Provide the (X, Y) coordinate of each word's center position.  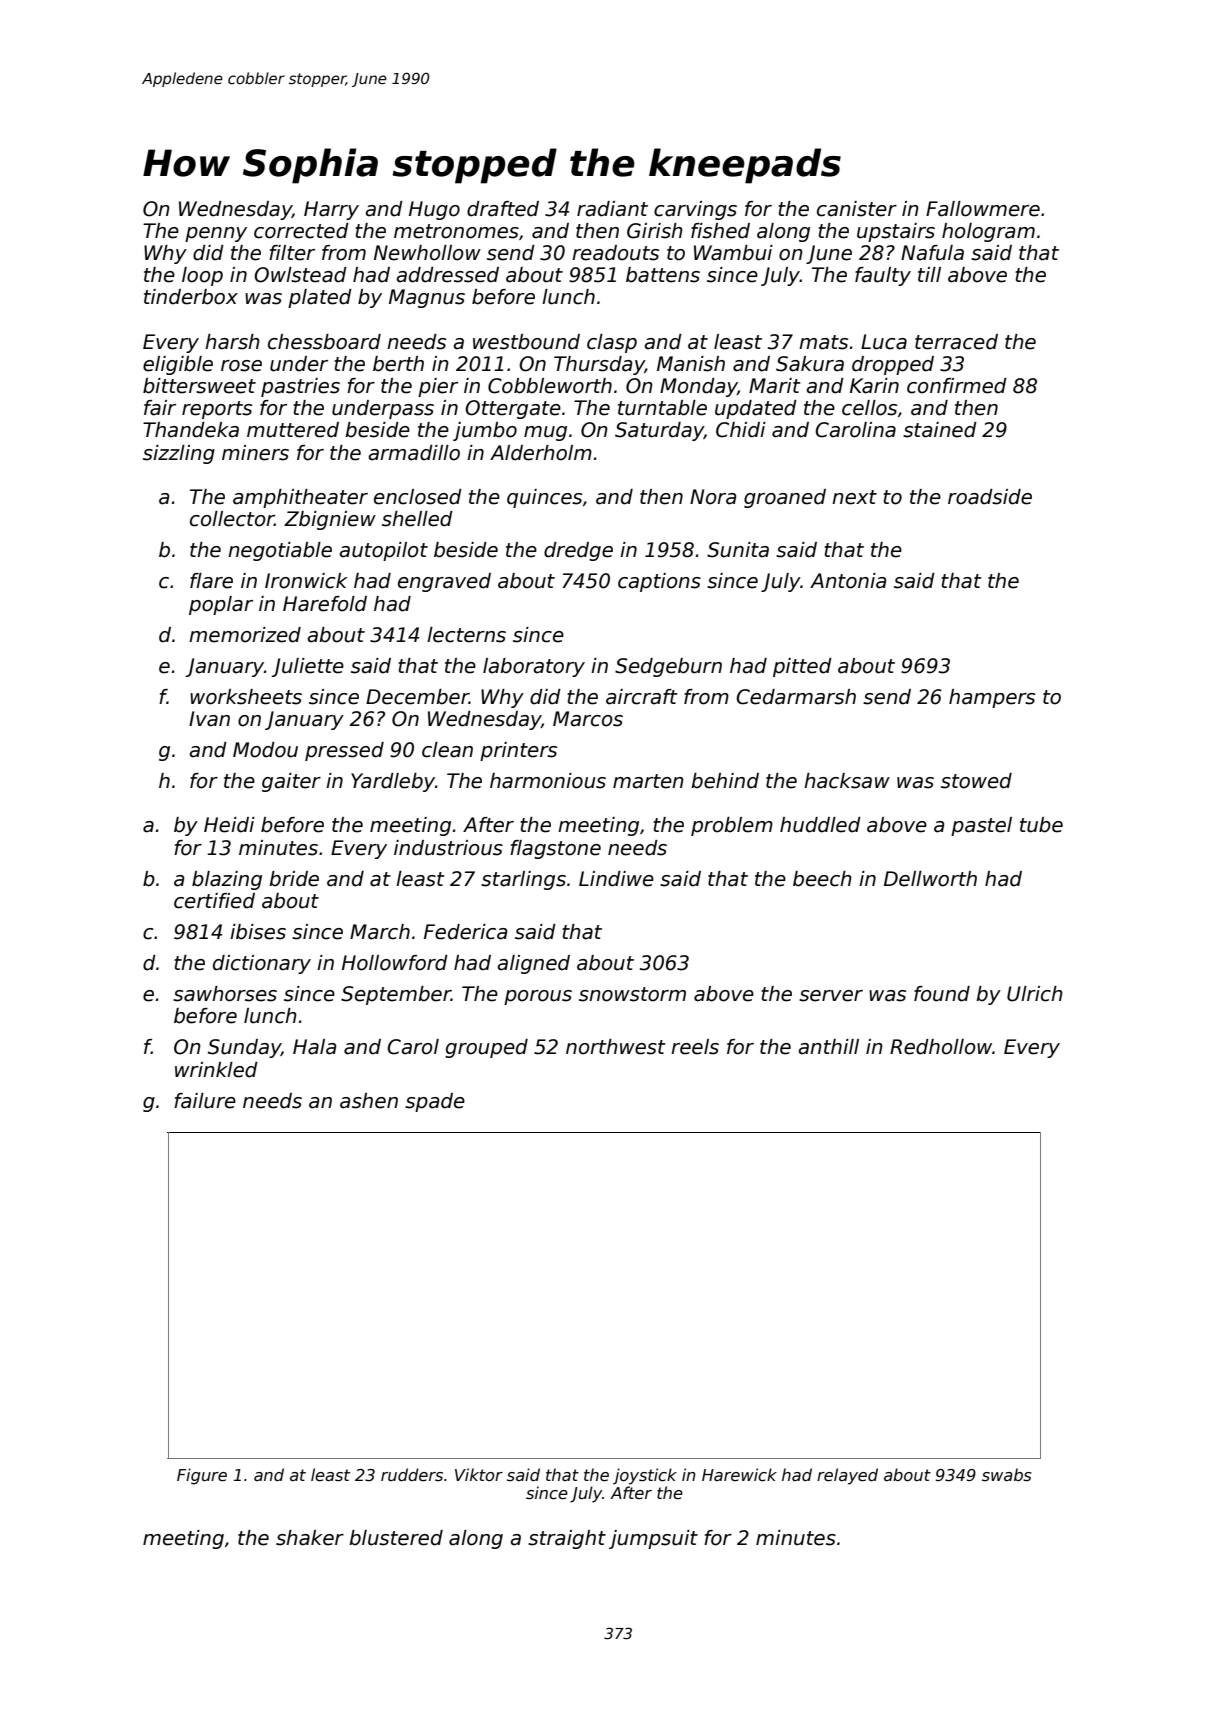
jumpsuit (653, 1539)
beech (822, 879)
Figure (202, 1476)
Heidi (229, 825)
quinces (544, 498)
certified (214, 901)
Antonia (848, 581)
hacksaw (847, 781)
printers (518, 751)
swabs (1007, 1475)
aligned (533, 964)
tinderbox (191, 297)
